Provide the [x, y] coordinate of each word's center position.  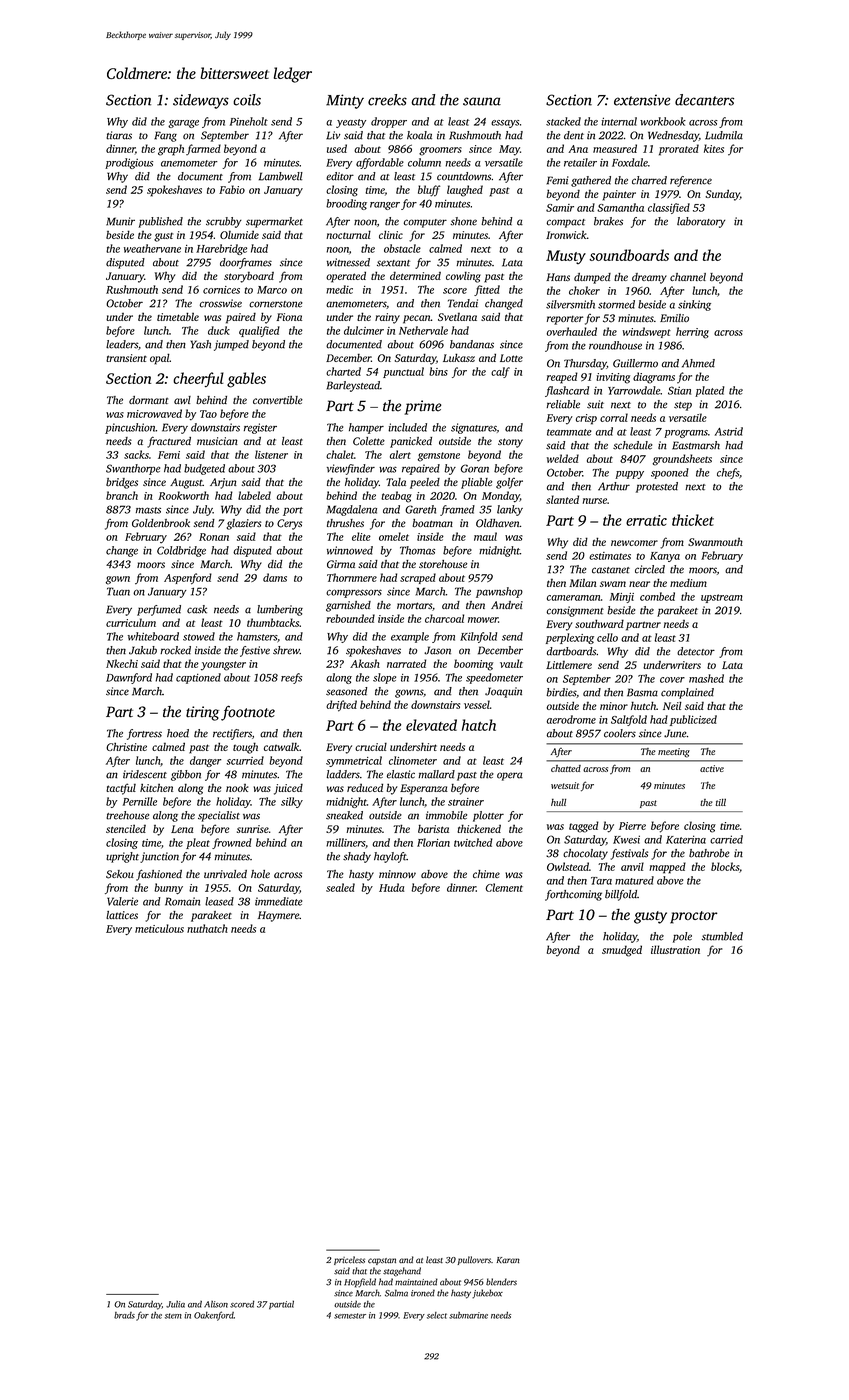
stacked [563, 121]
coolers [620, 733]
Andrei [507, 605]
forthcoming [573, 895]
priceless [349, 1260]
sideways [201, 101]
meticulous [159, 928]
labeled [254, 495]
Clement [504, 887]
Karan [508, 1260]
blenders [501, 1282]
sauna [482, 101]
